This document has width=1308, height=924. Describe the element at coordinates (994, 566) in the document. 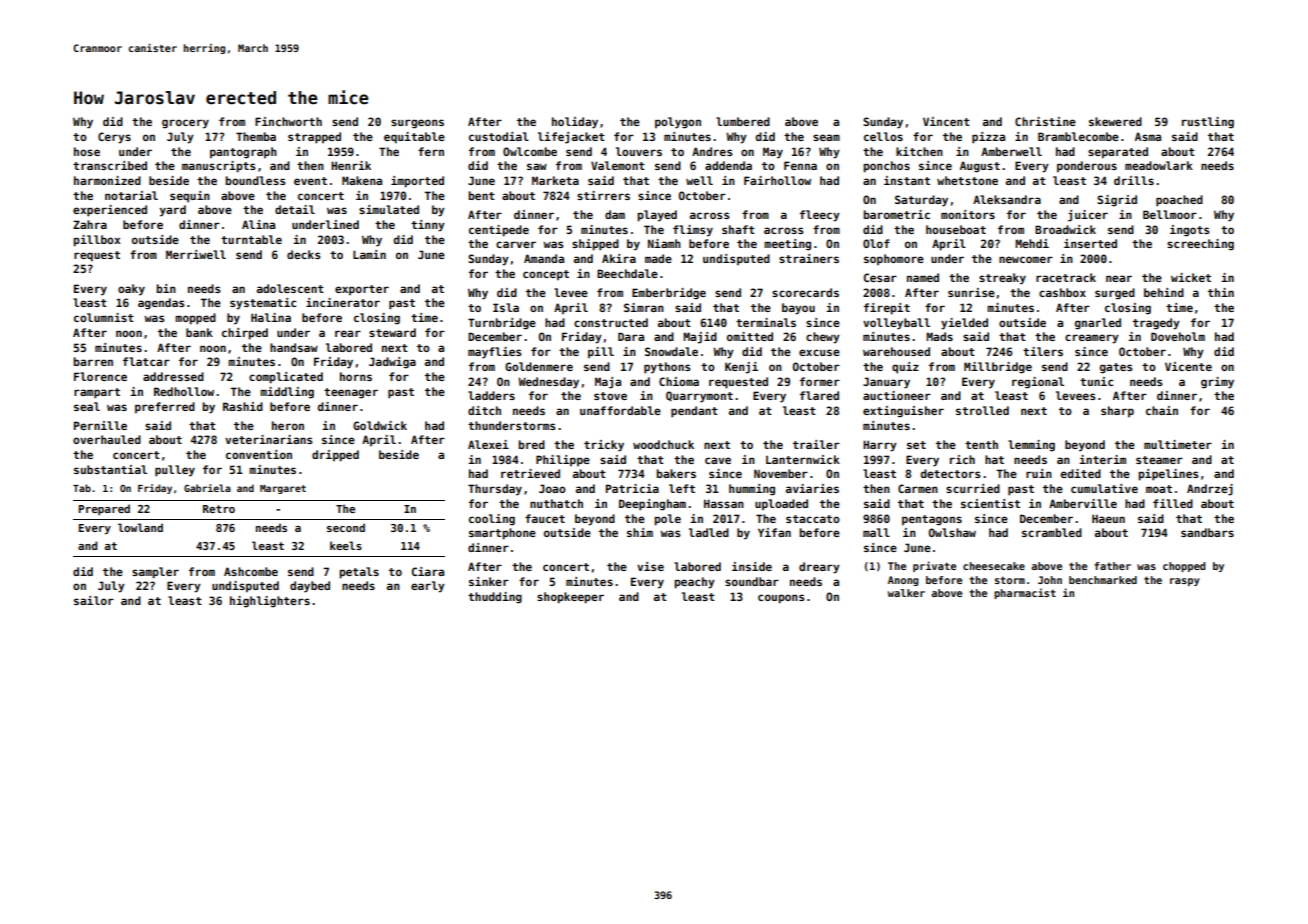

I see `cheesecake` at that location.
